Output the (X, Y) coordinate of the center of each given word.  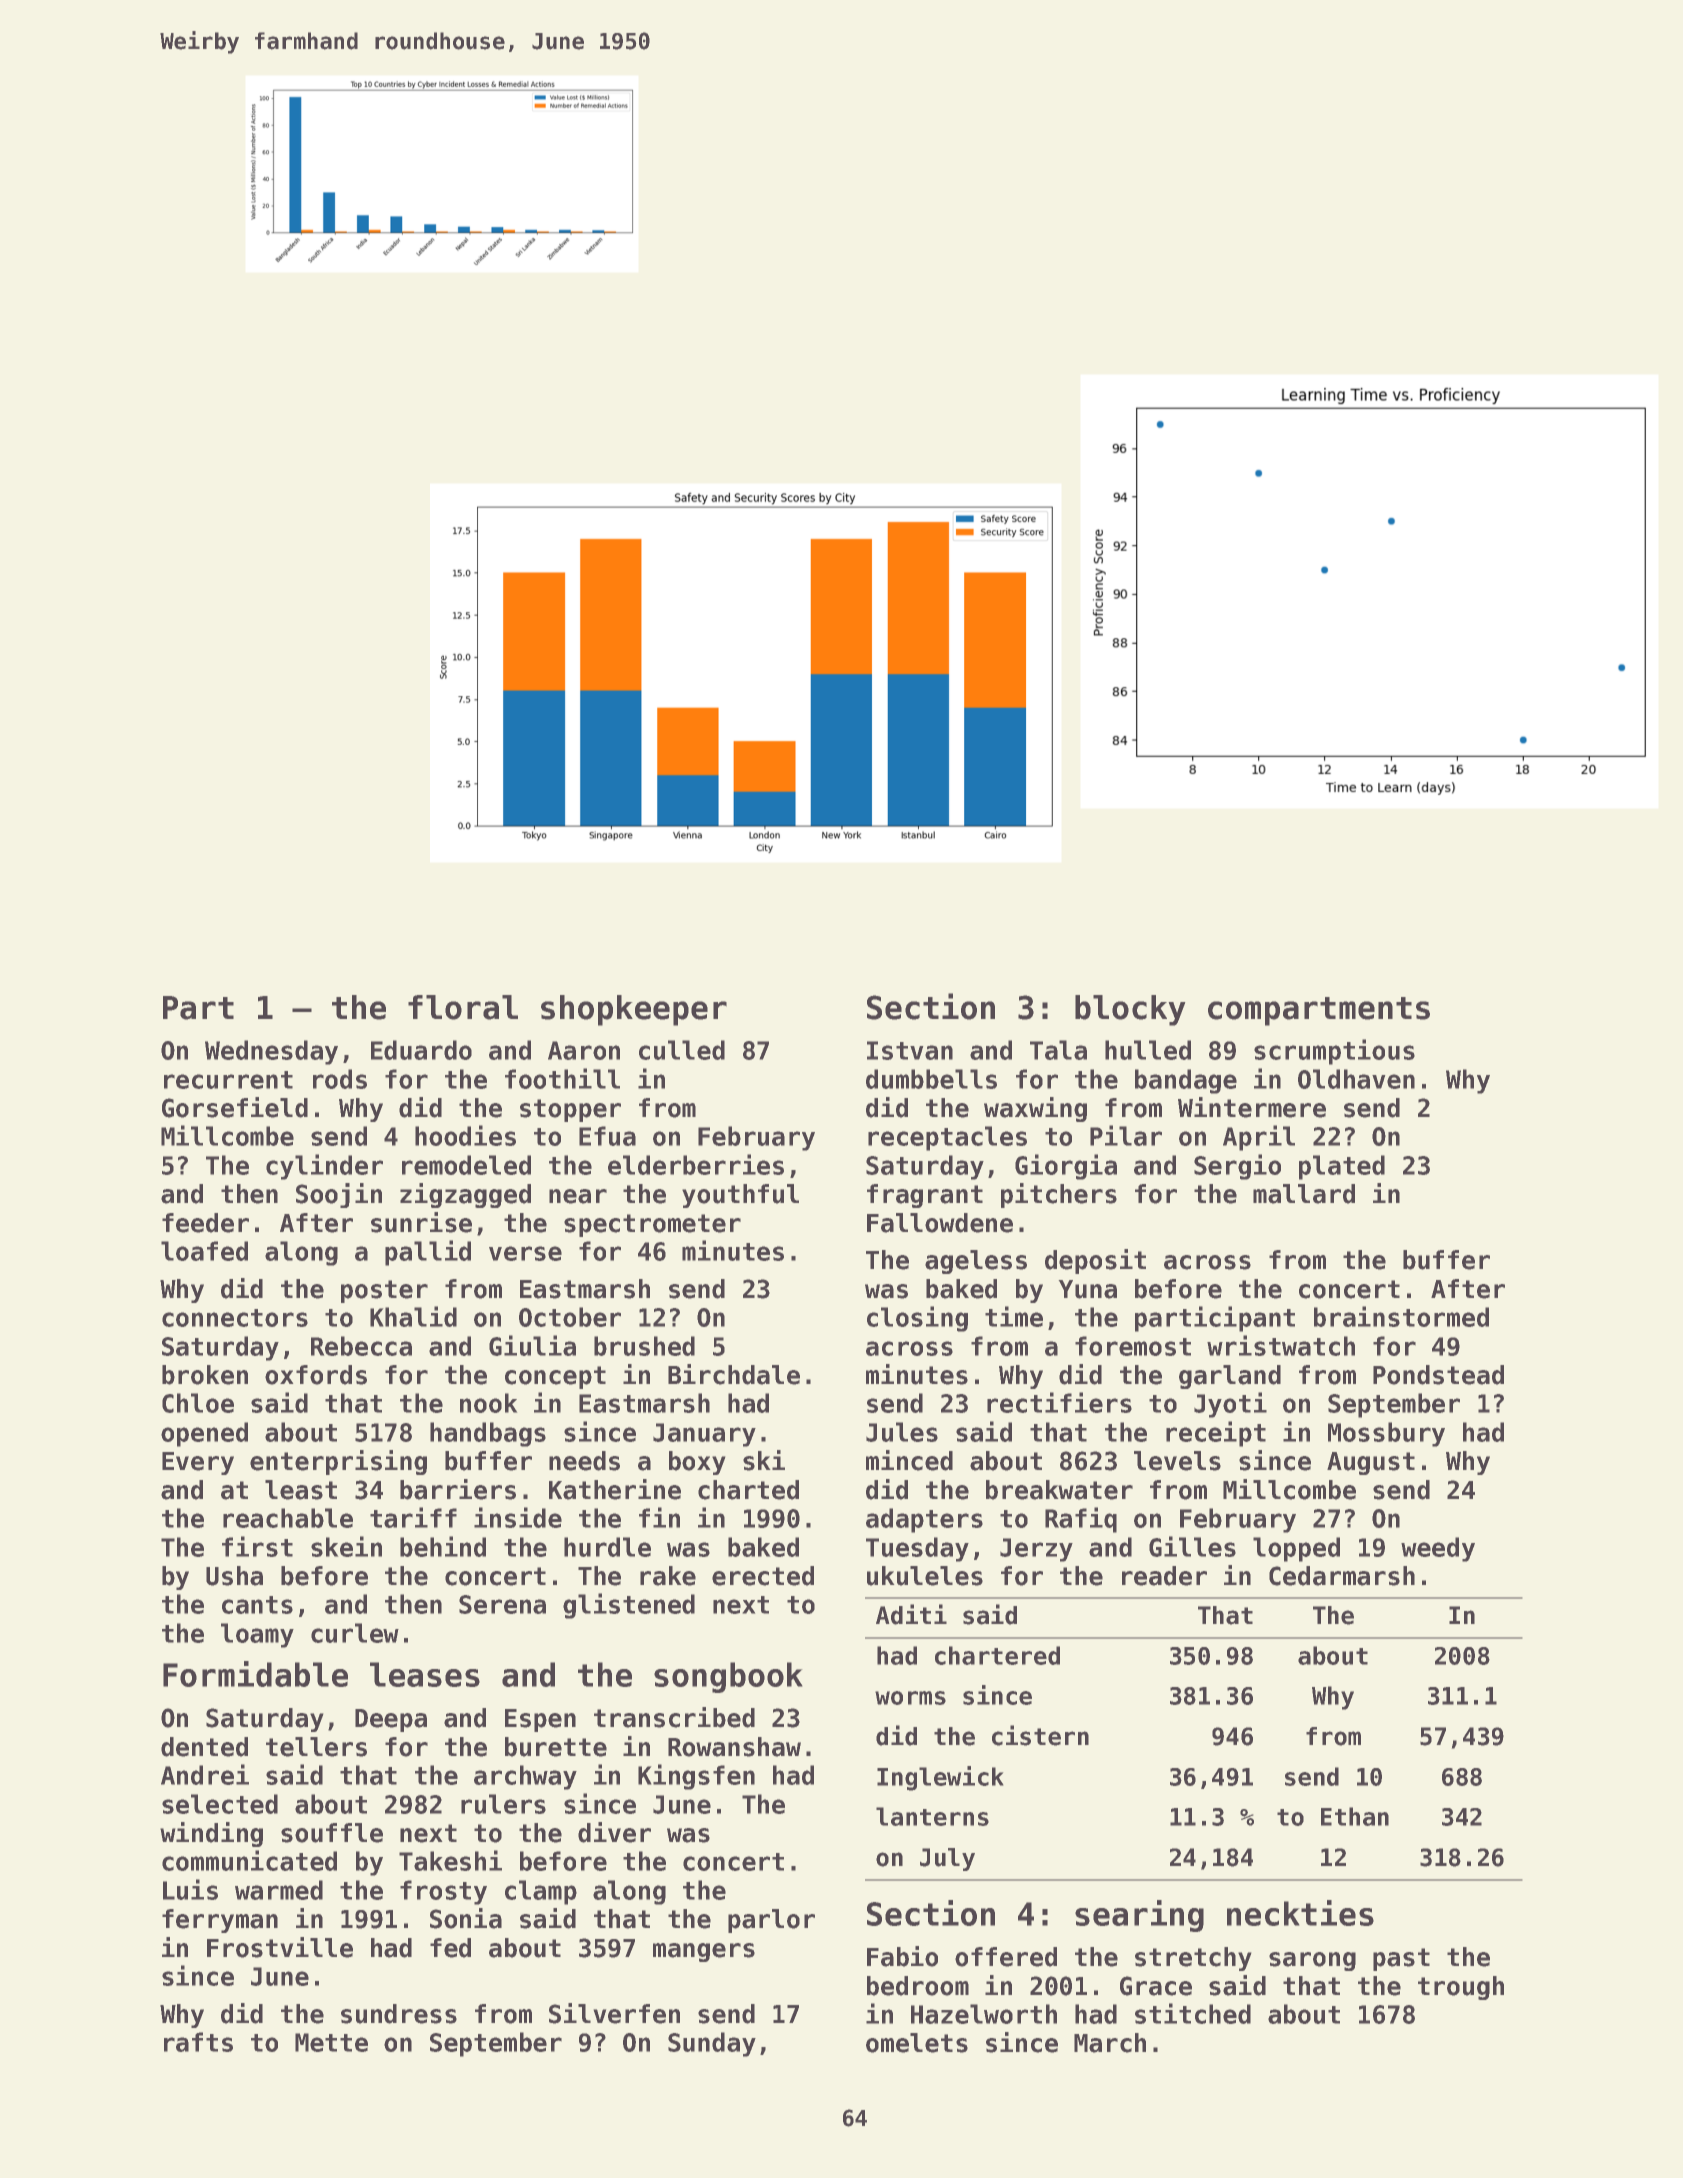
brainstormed (1401, 1316)
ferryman (220, 1921)
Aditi (911, 1614)
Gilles (1192, 1546)
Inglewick (940, 1778)
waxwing (1035, 1109)
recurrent (228, 1080)
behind (443, 1546)
